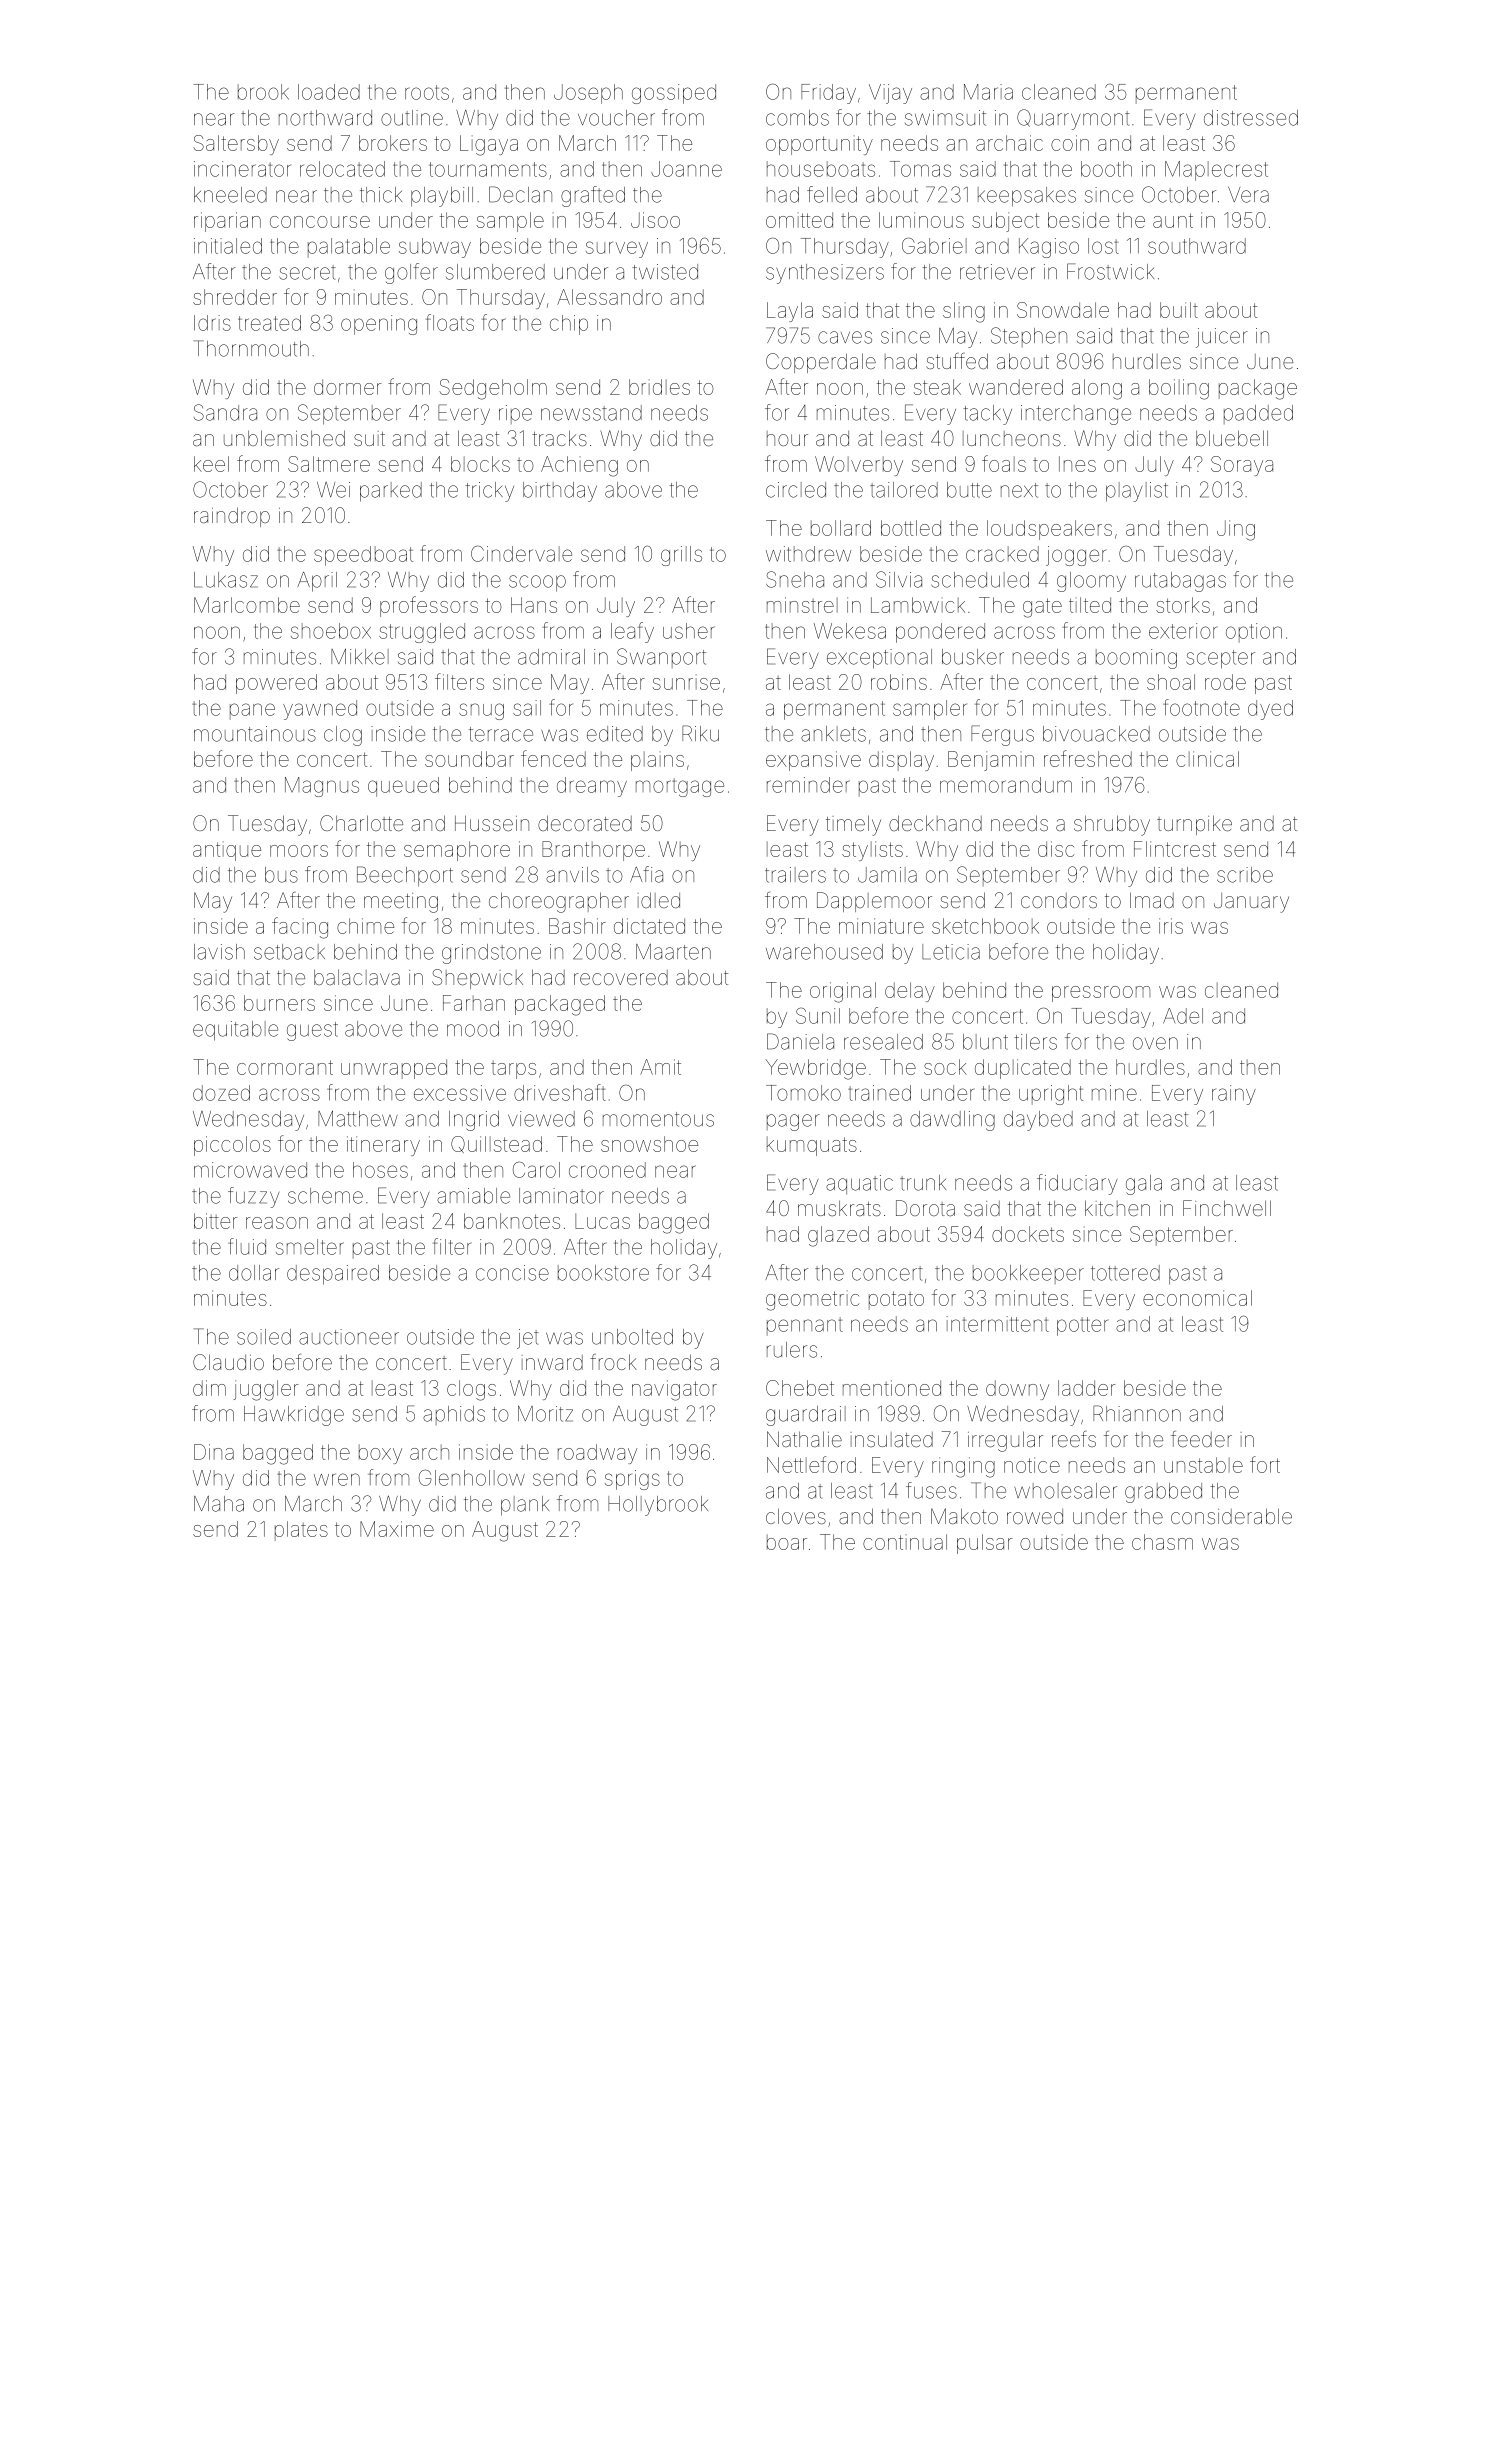 Image resolution: width=1496 pixels, height=2464 pixels. Describe the element at coordinates (883, 1042) in the page. I see `resealed` at that location.
